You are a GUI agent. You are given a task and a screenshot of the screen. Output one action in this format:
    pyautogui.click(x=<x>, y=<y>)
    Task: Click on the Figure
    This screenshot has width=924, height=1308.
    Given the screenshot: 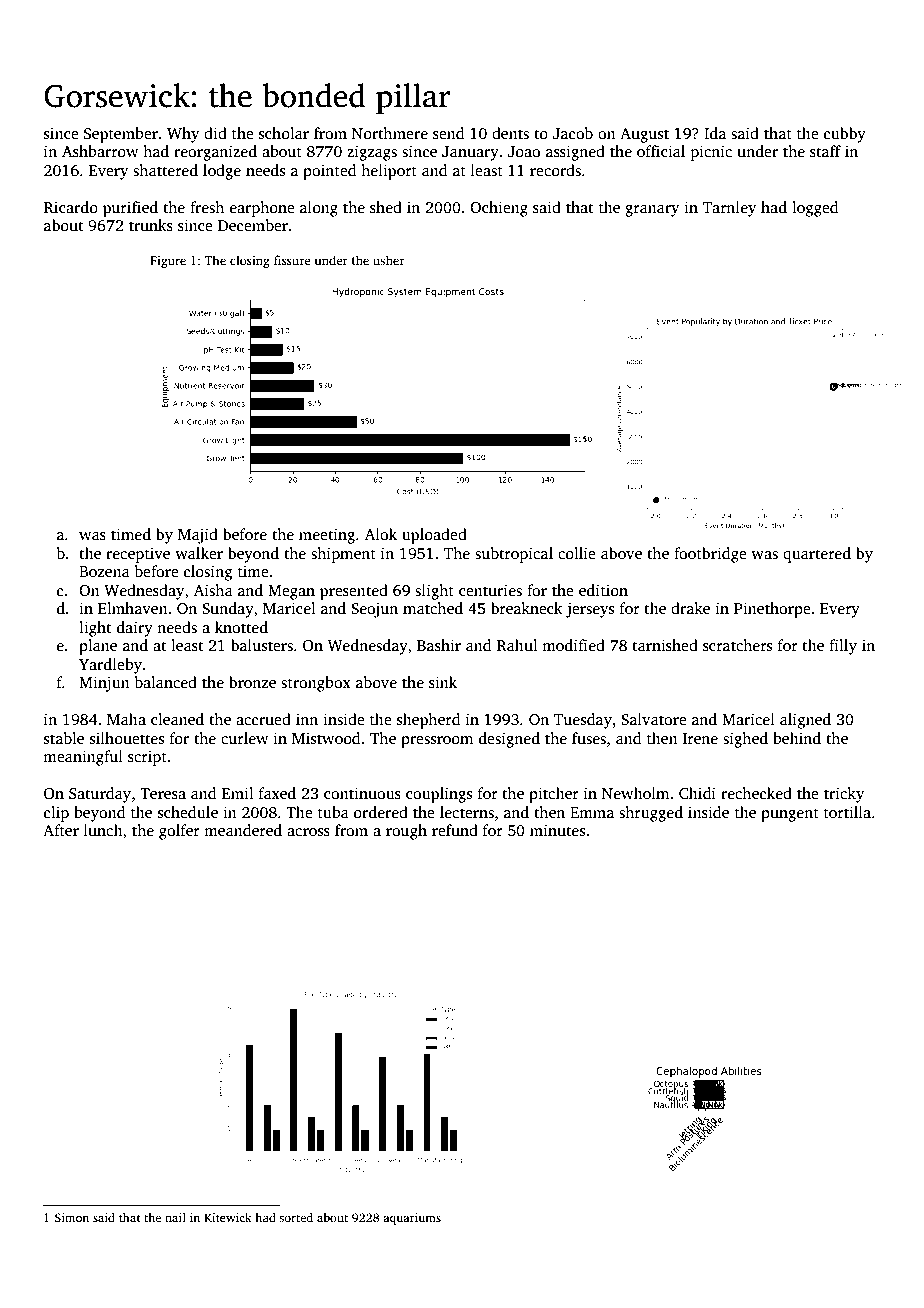 What is the action you would take?
    pyautogui.click(x=168, y=262)
